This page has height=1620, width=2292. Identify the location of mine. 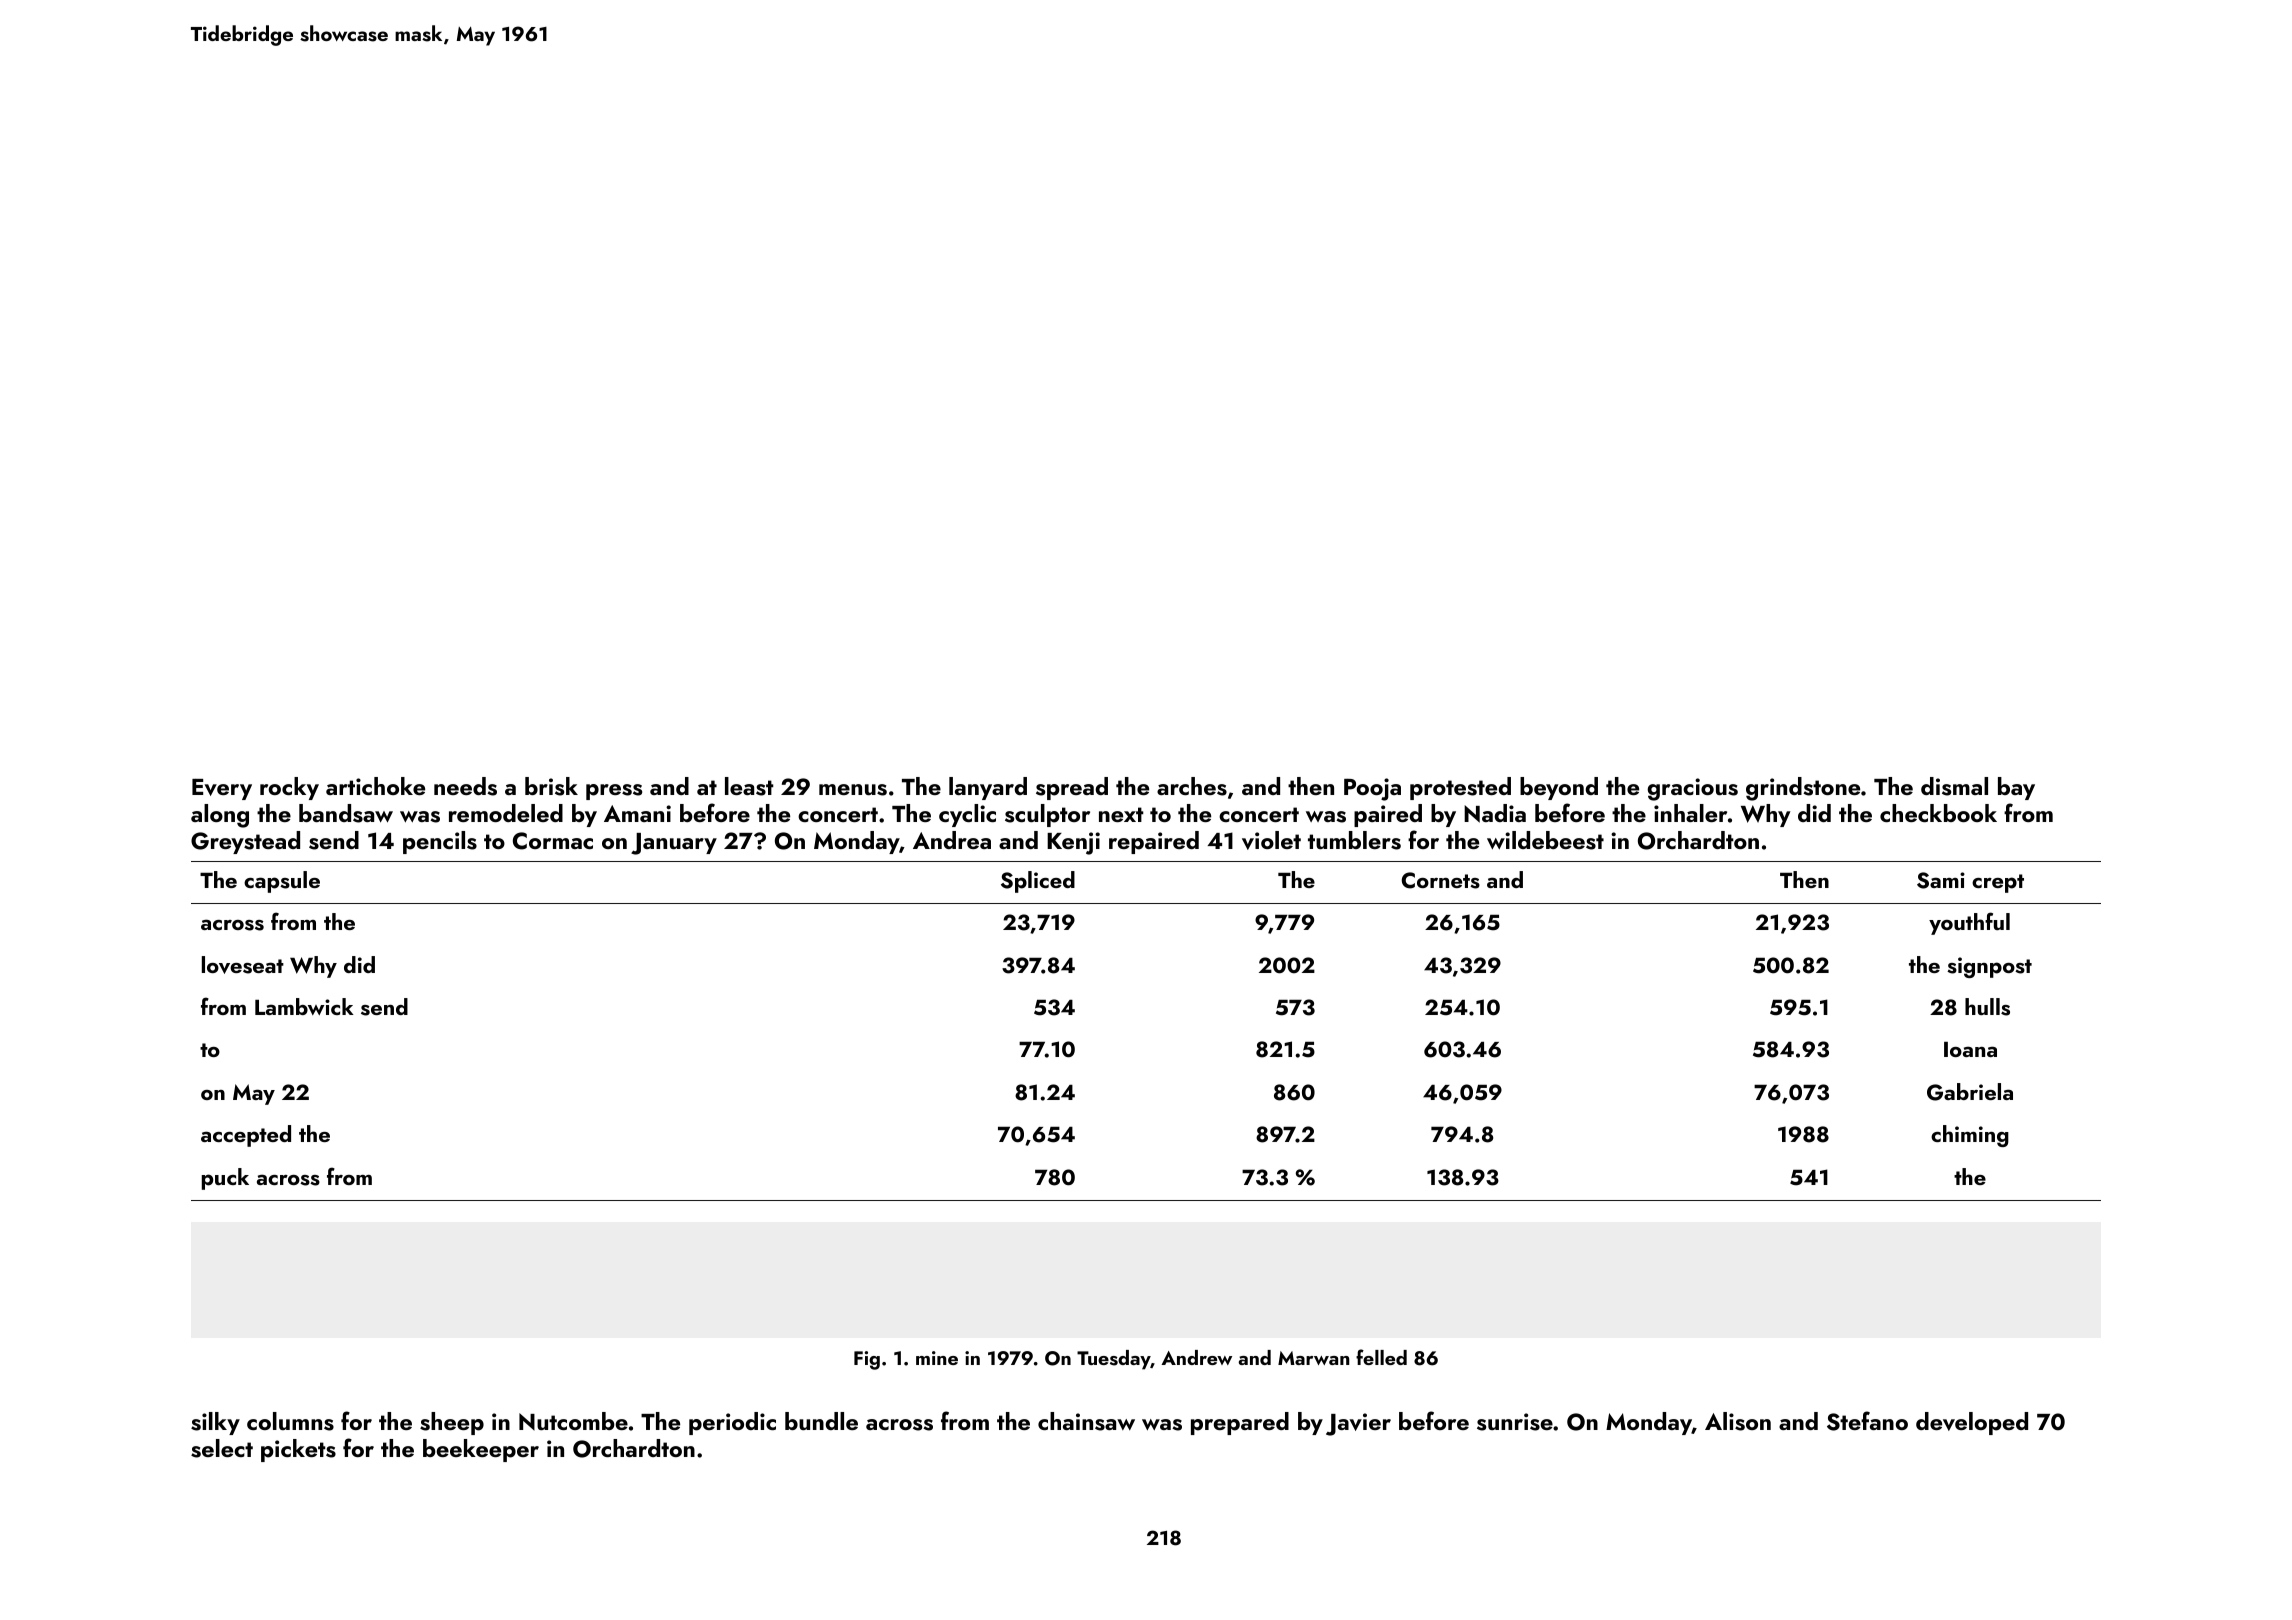
(937, 1358).
